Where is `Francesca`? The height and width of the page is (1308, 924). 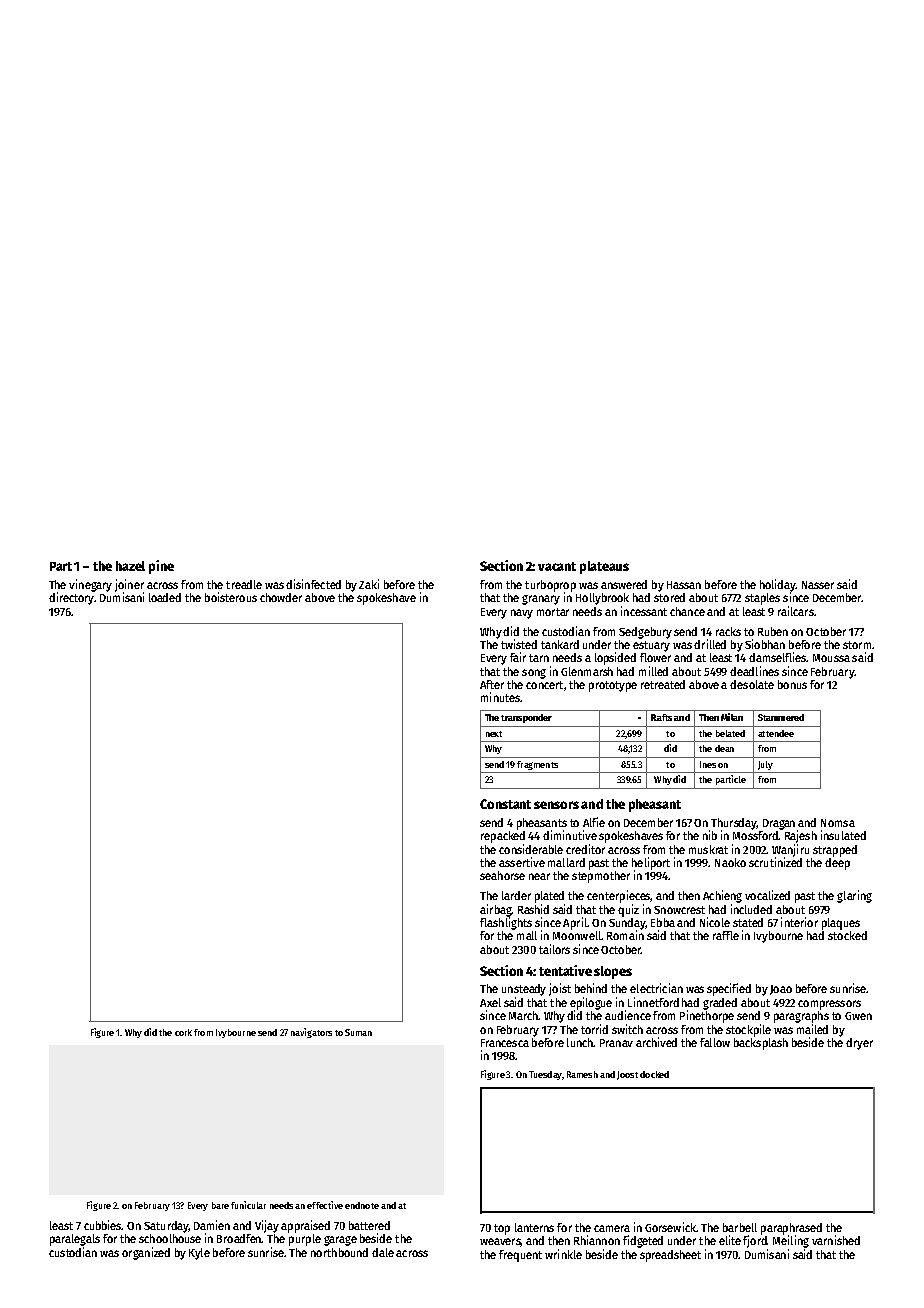 Francesca is located at coordinates (505, 1043).
